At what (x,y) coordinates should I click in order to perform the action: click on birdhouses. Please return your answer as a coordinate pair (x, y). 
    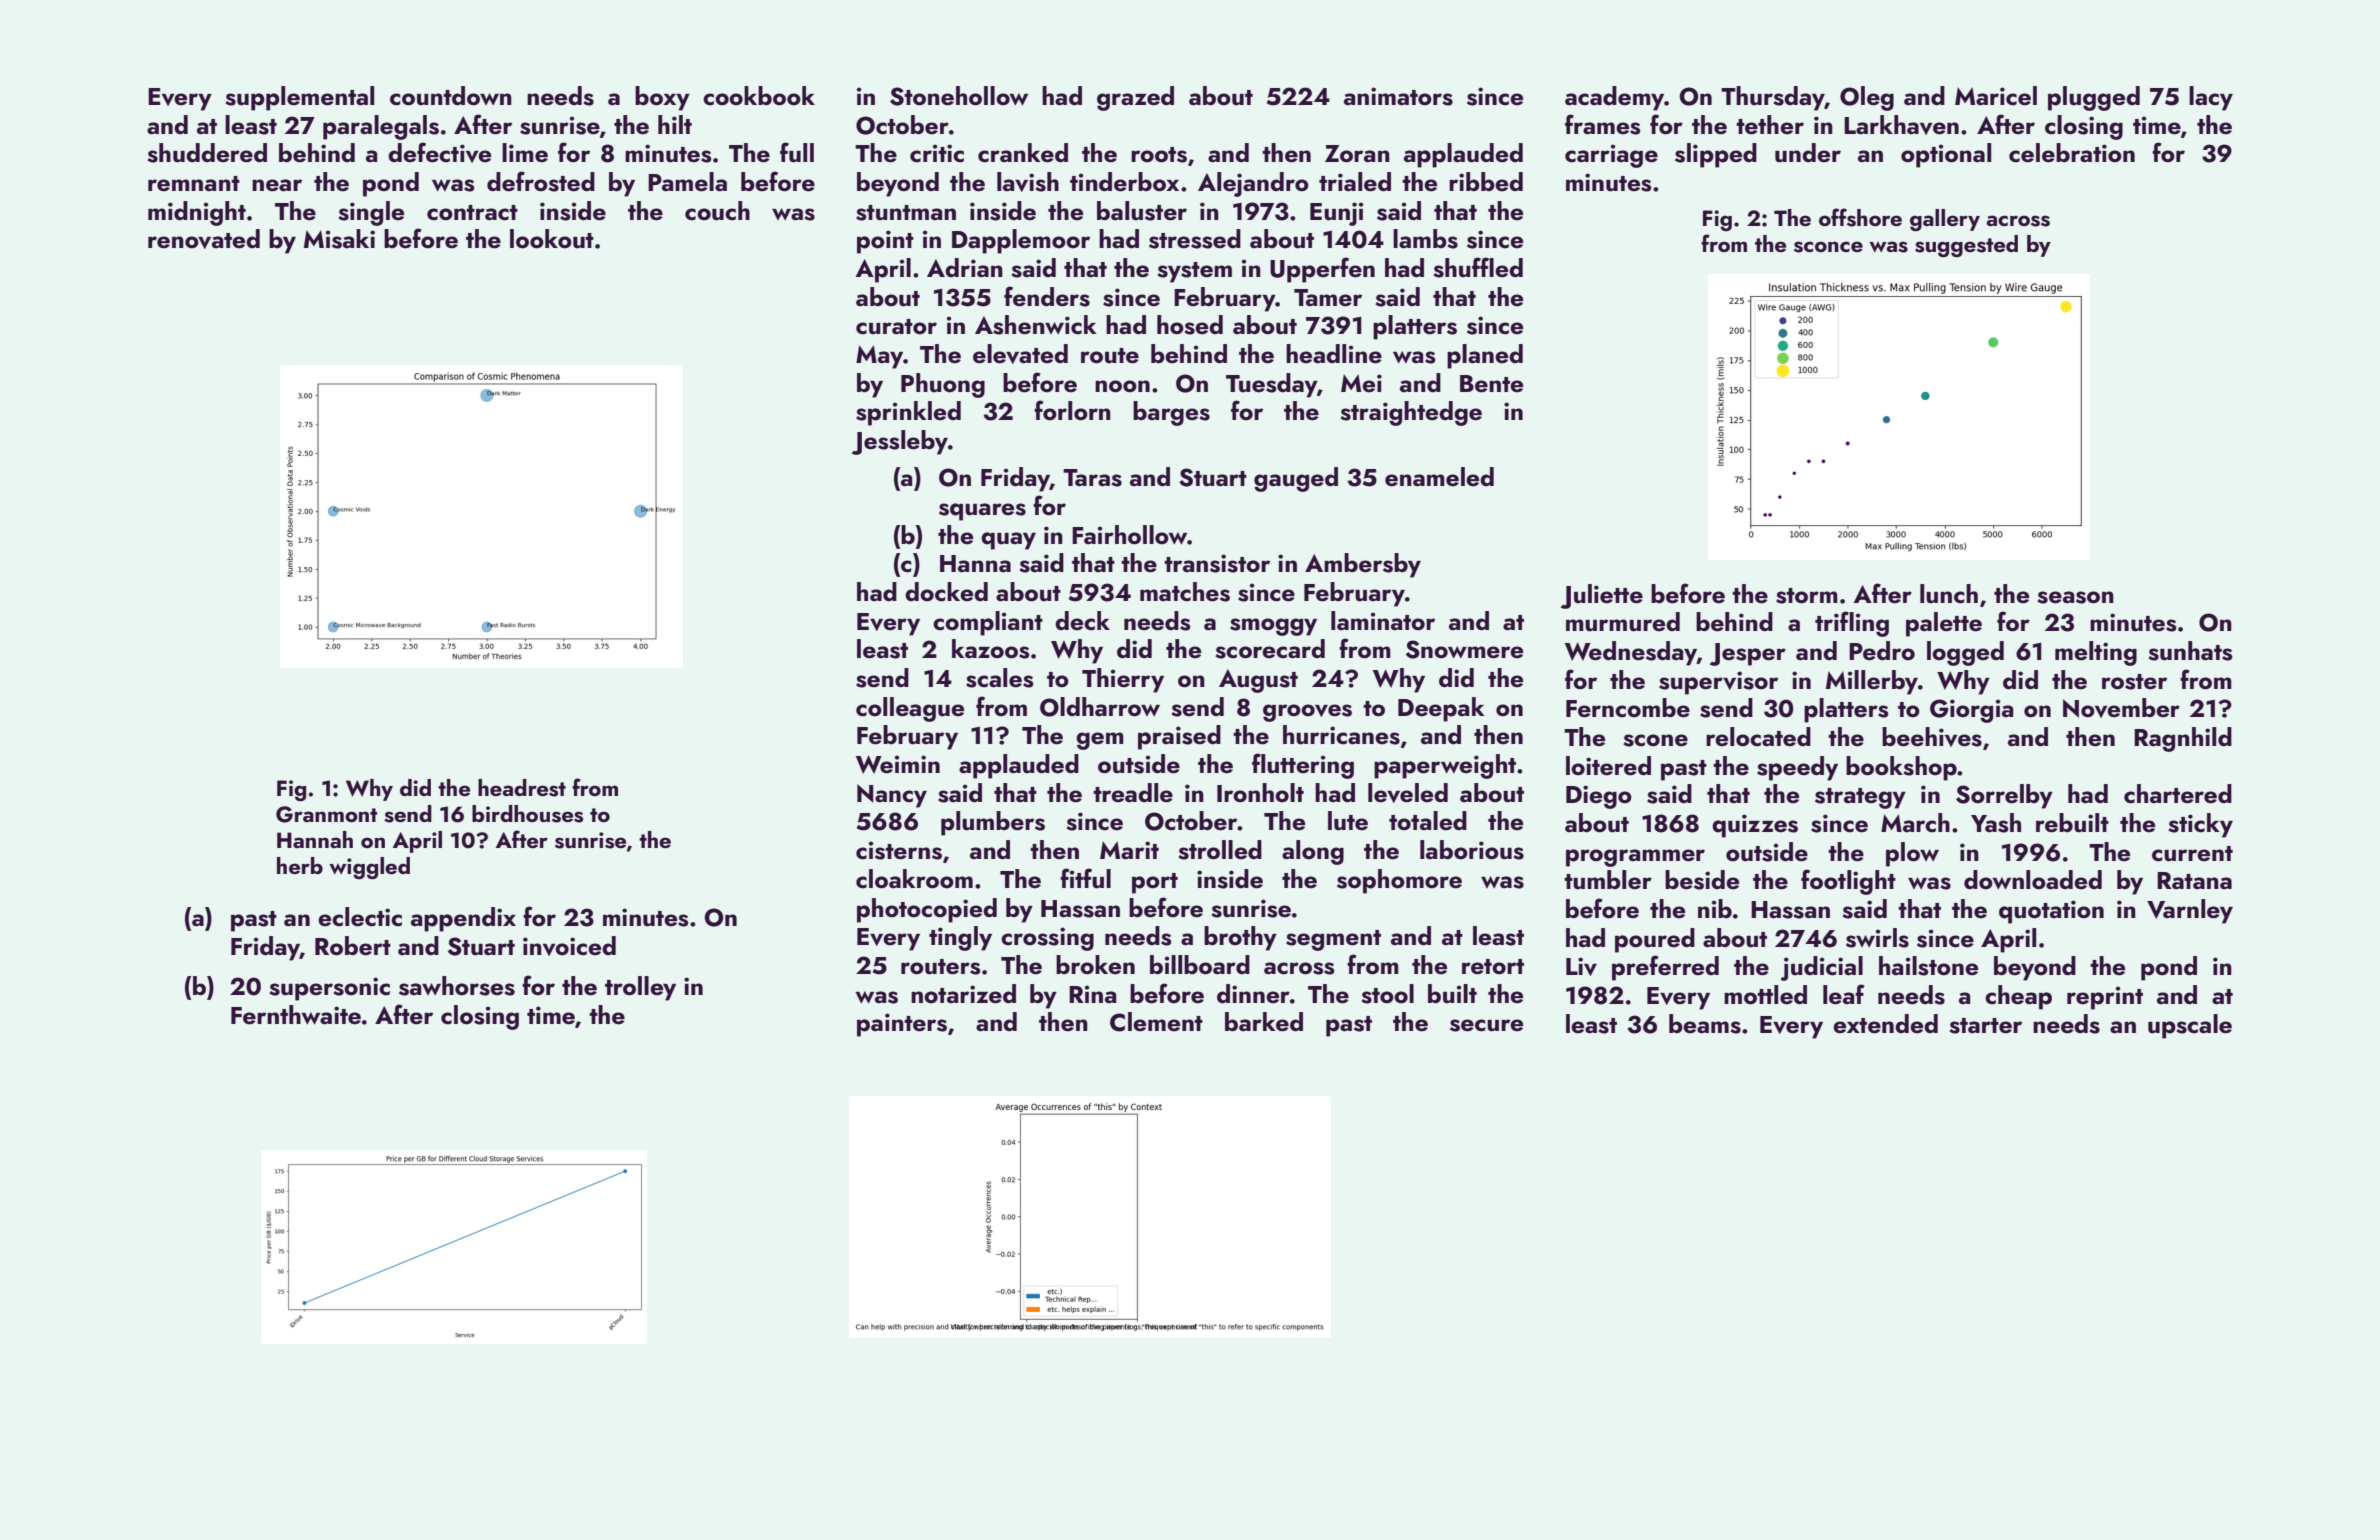
    Looking at the image, I should click on (527, 814).
